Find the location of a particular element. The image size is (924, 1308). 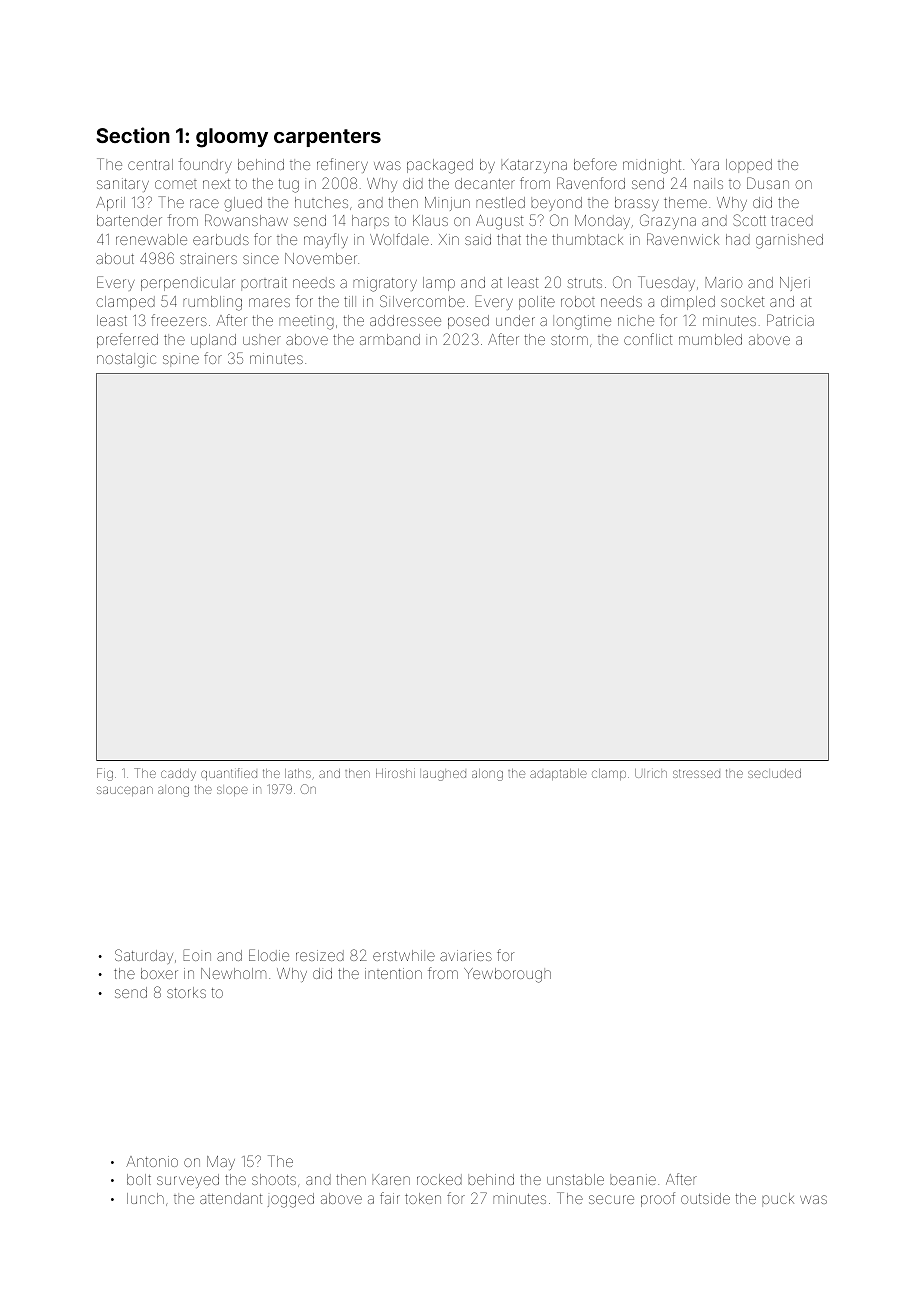

Tuesday is located at coordinates (666, 283).
